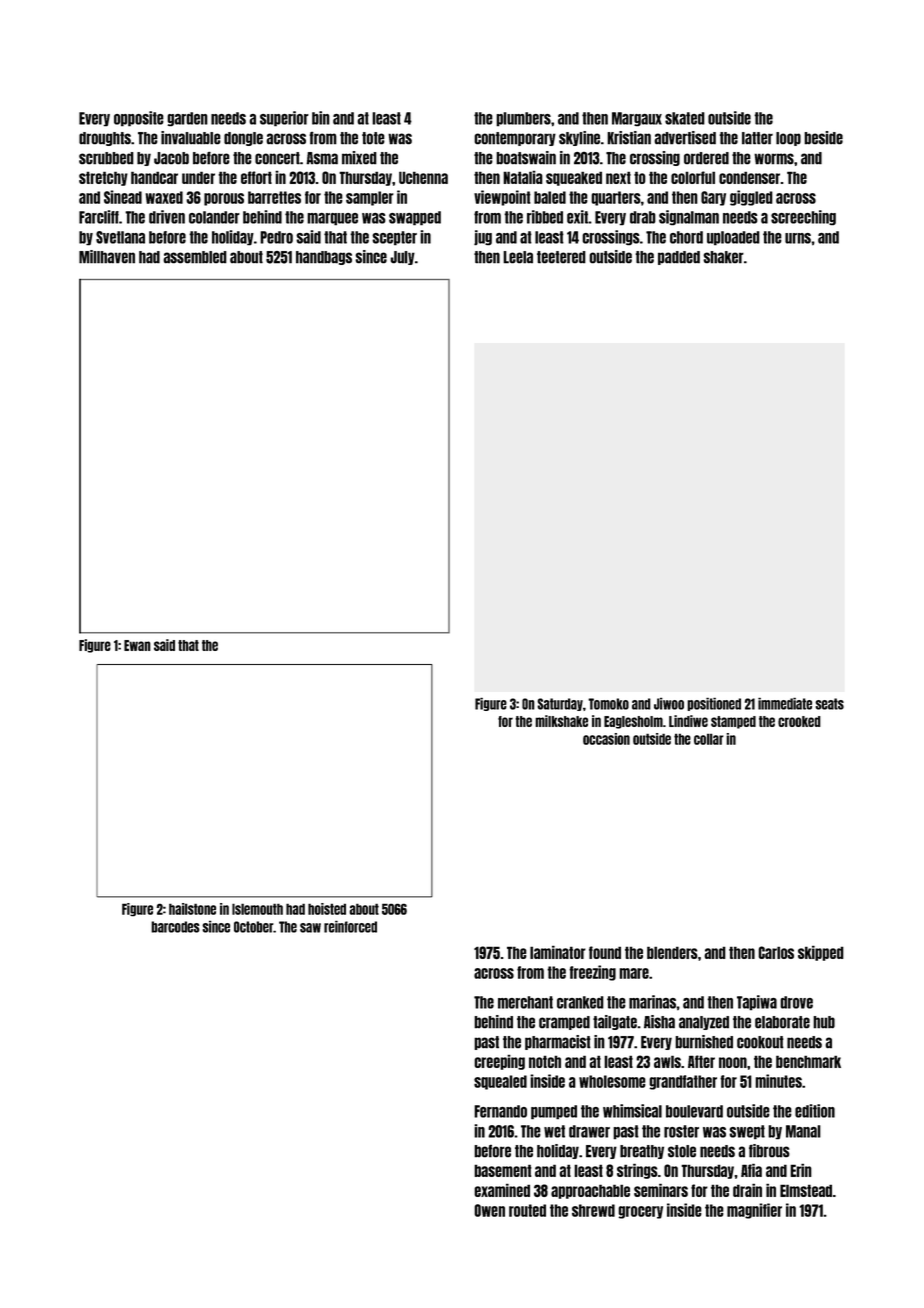 The height and width of the document is (1308, 924). I want to click on magnifier, so click(754, 1211).
